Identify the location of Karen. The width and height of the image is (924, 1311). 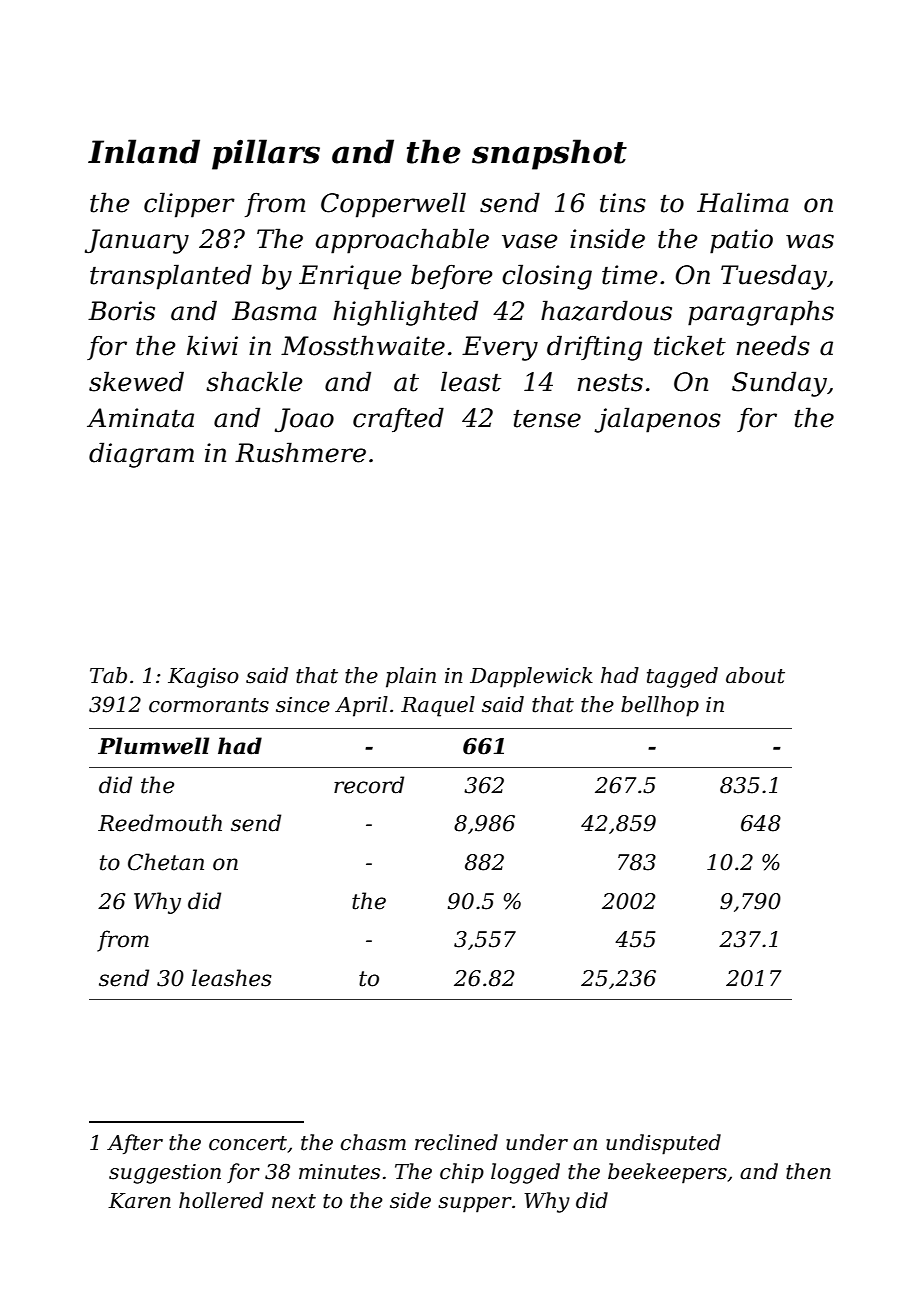
(139, 1201).
